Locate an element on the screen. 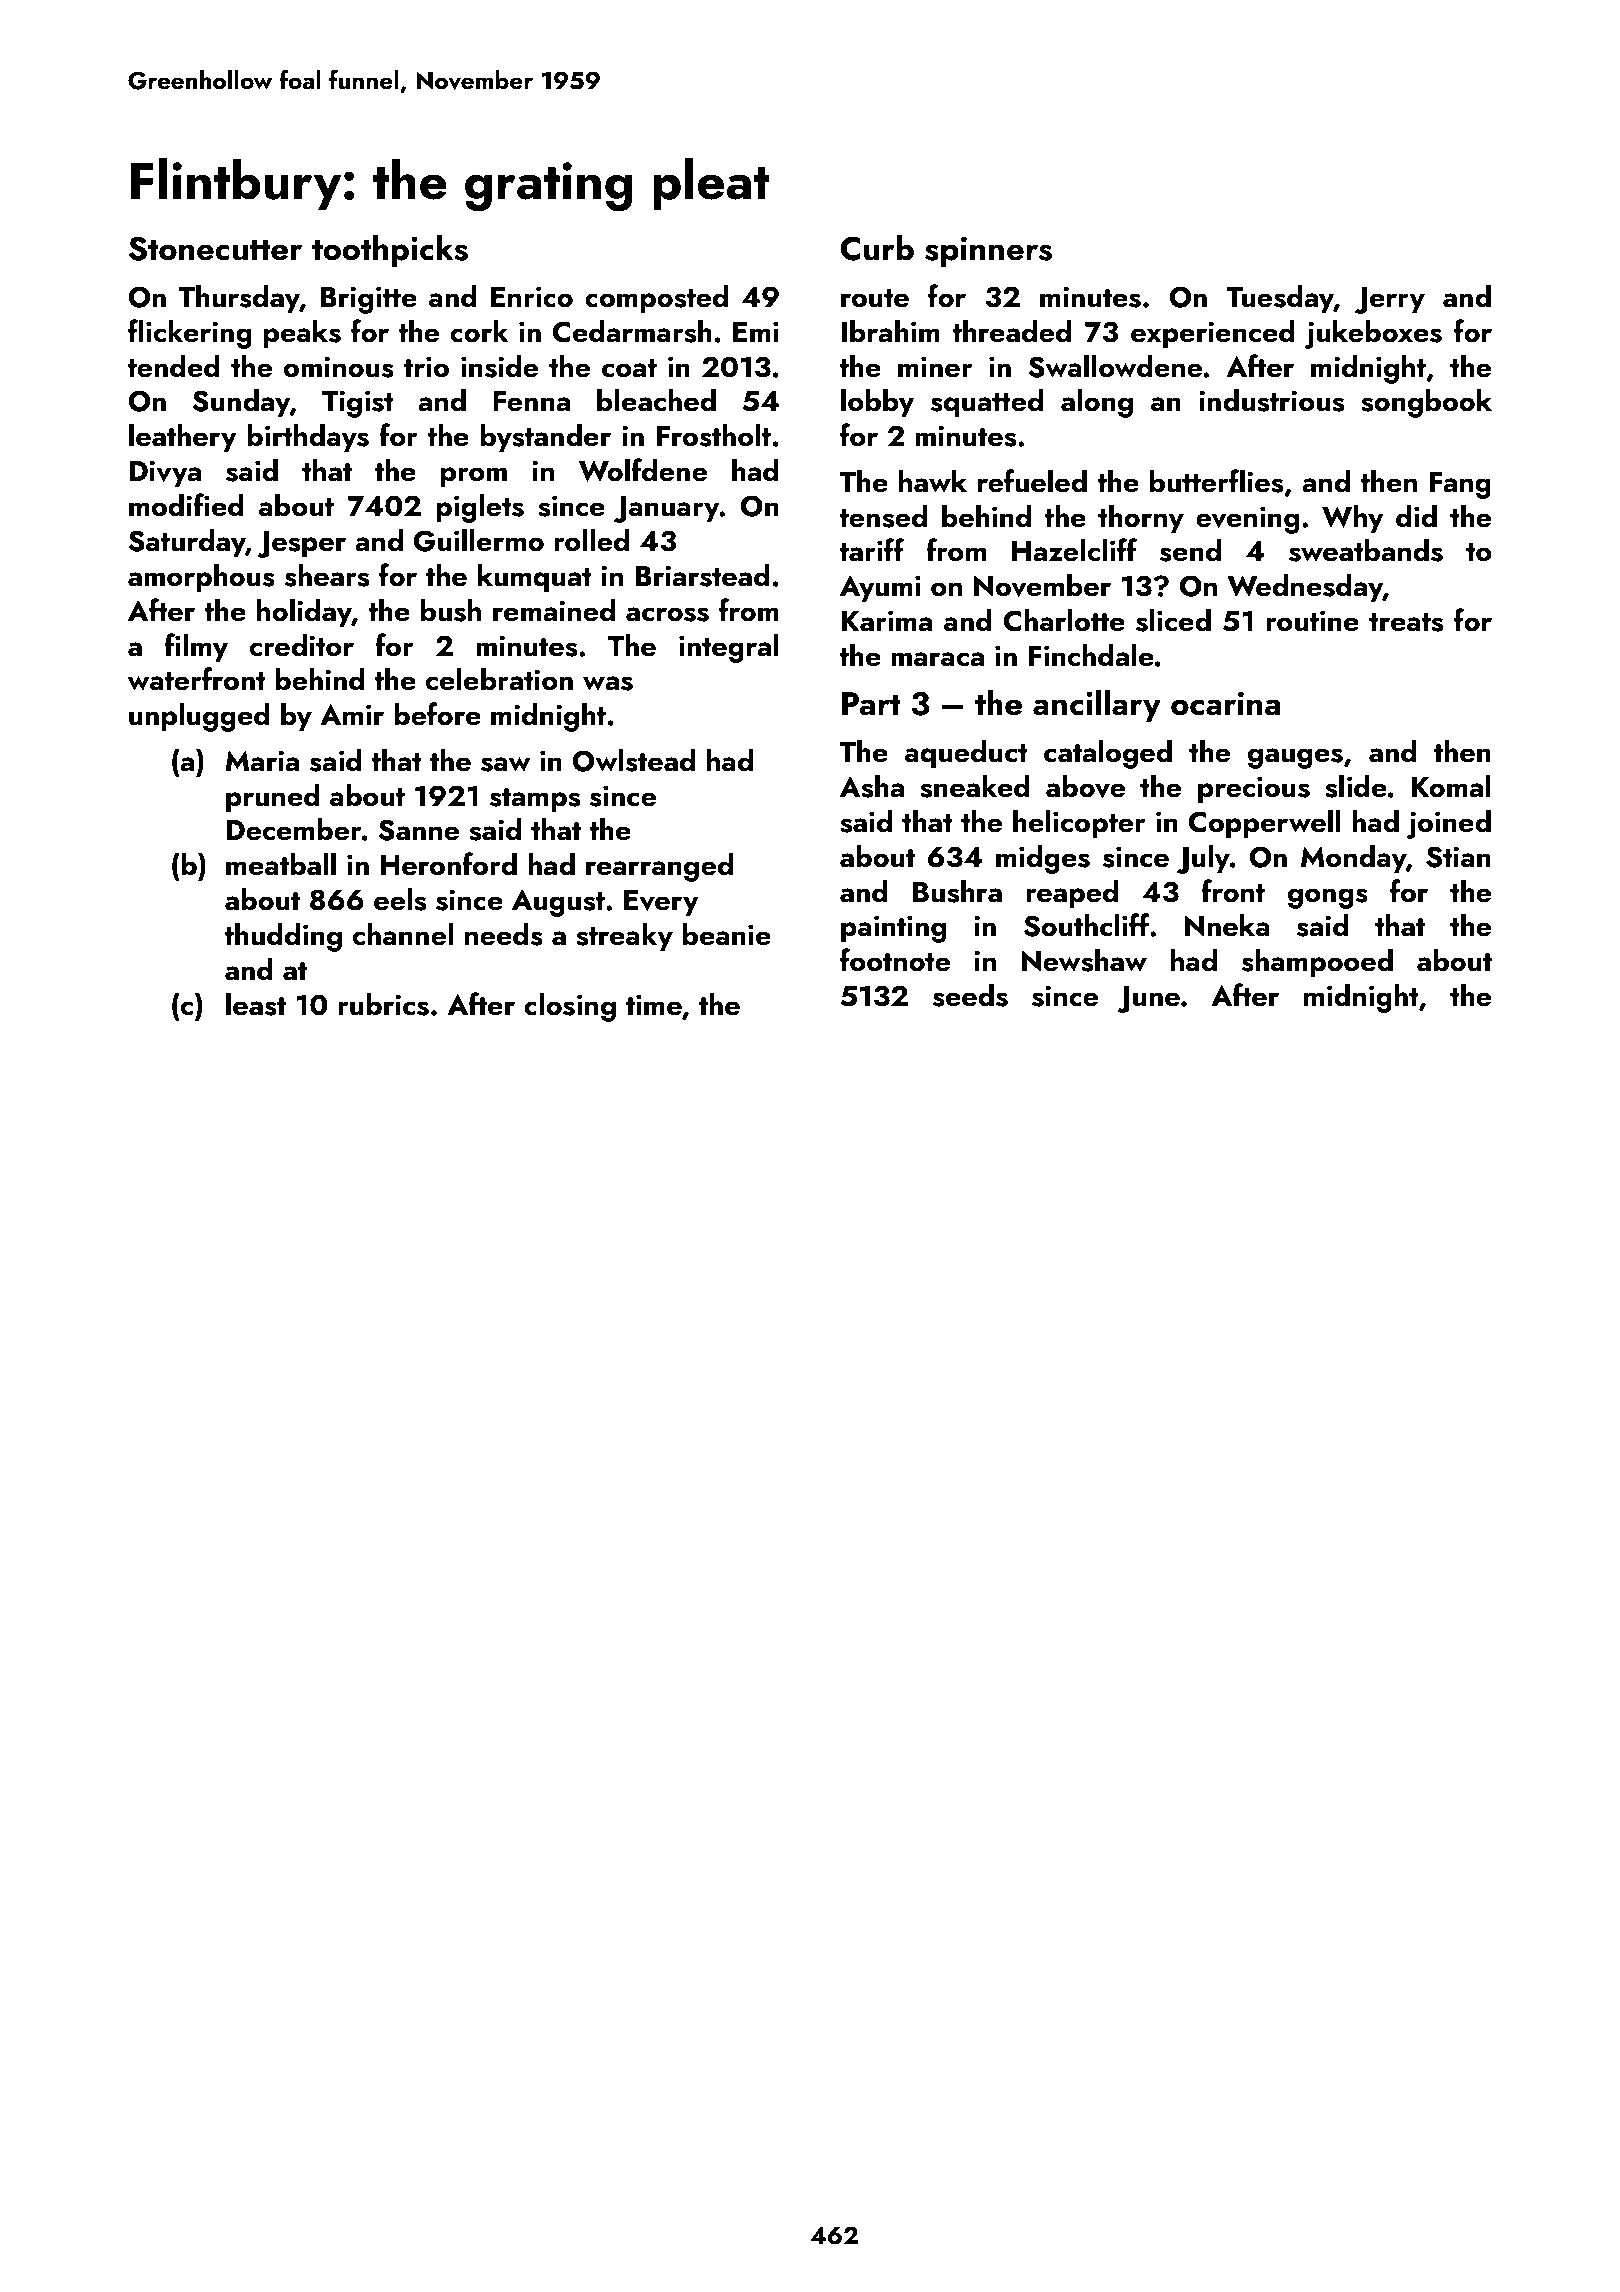 This screenshot has height=2292, width=1620. Curb is located at coordinates (877, 247).
